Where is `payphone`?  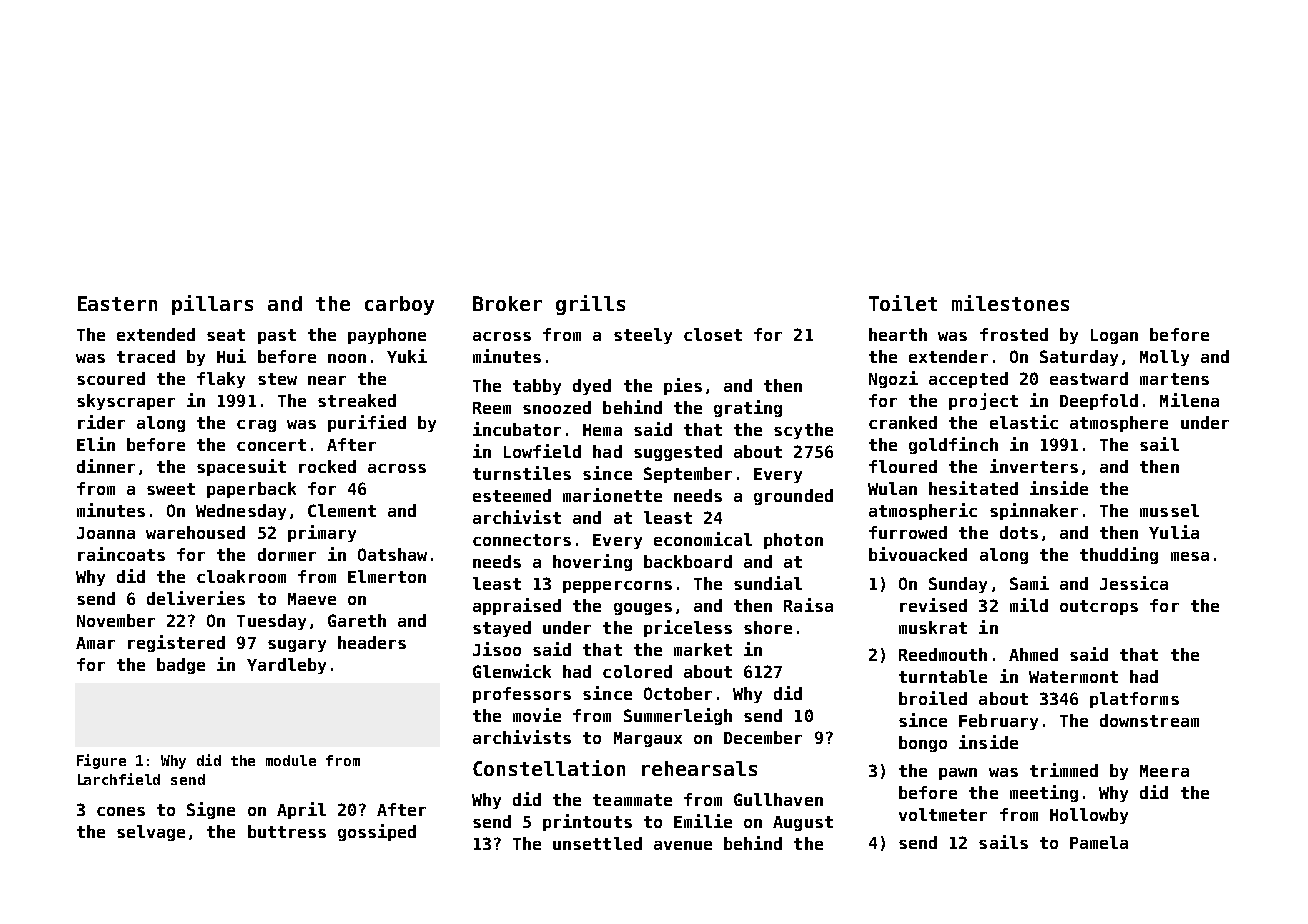
payphone is located at coordinates (387, 336).
